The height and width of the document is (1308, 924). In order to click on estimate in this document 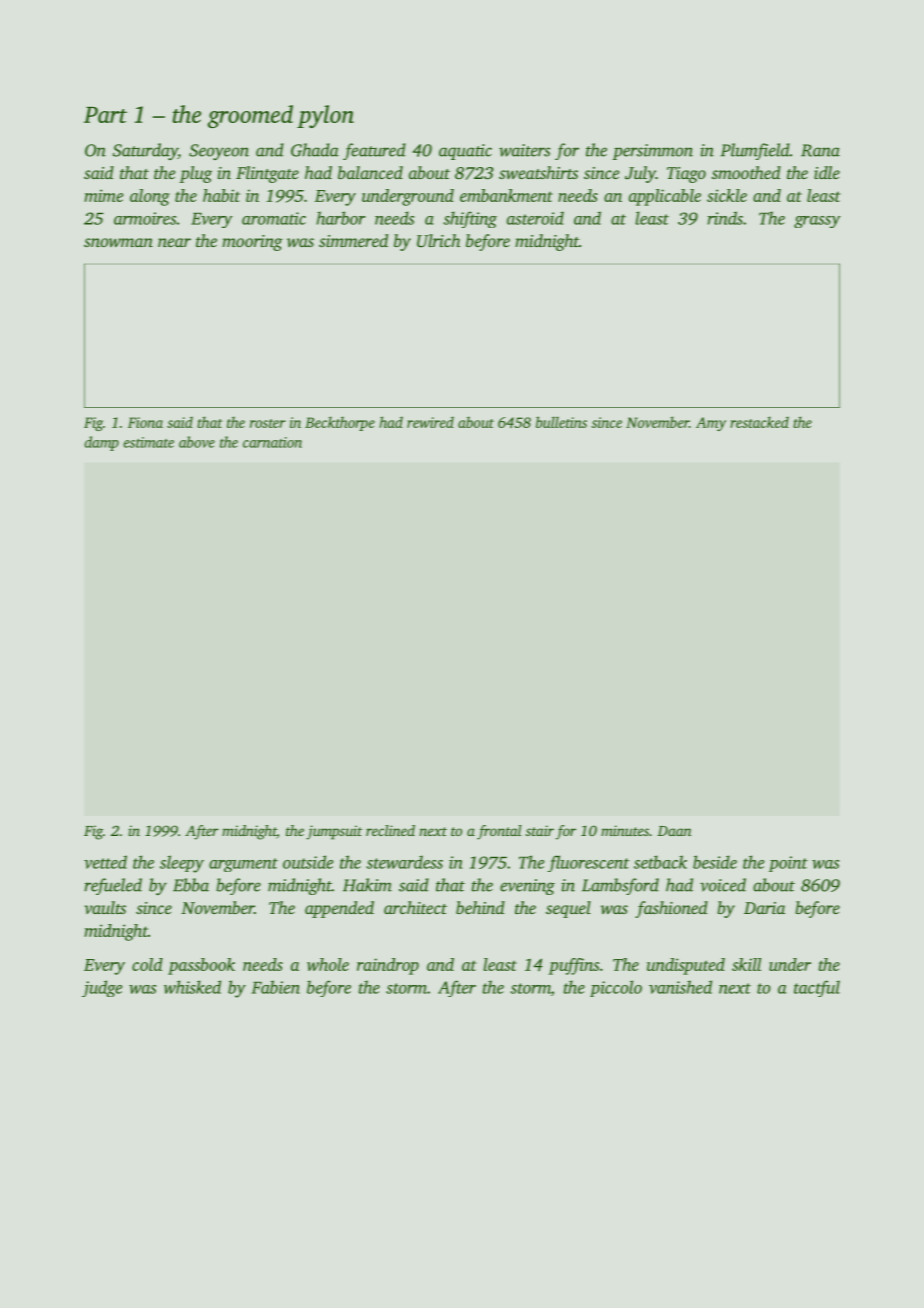, I will do `click(149, 442)`.
